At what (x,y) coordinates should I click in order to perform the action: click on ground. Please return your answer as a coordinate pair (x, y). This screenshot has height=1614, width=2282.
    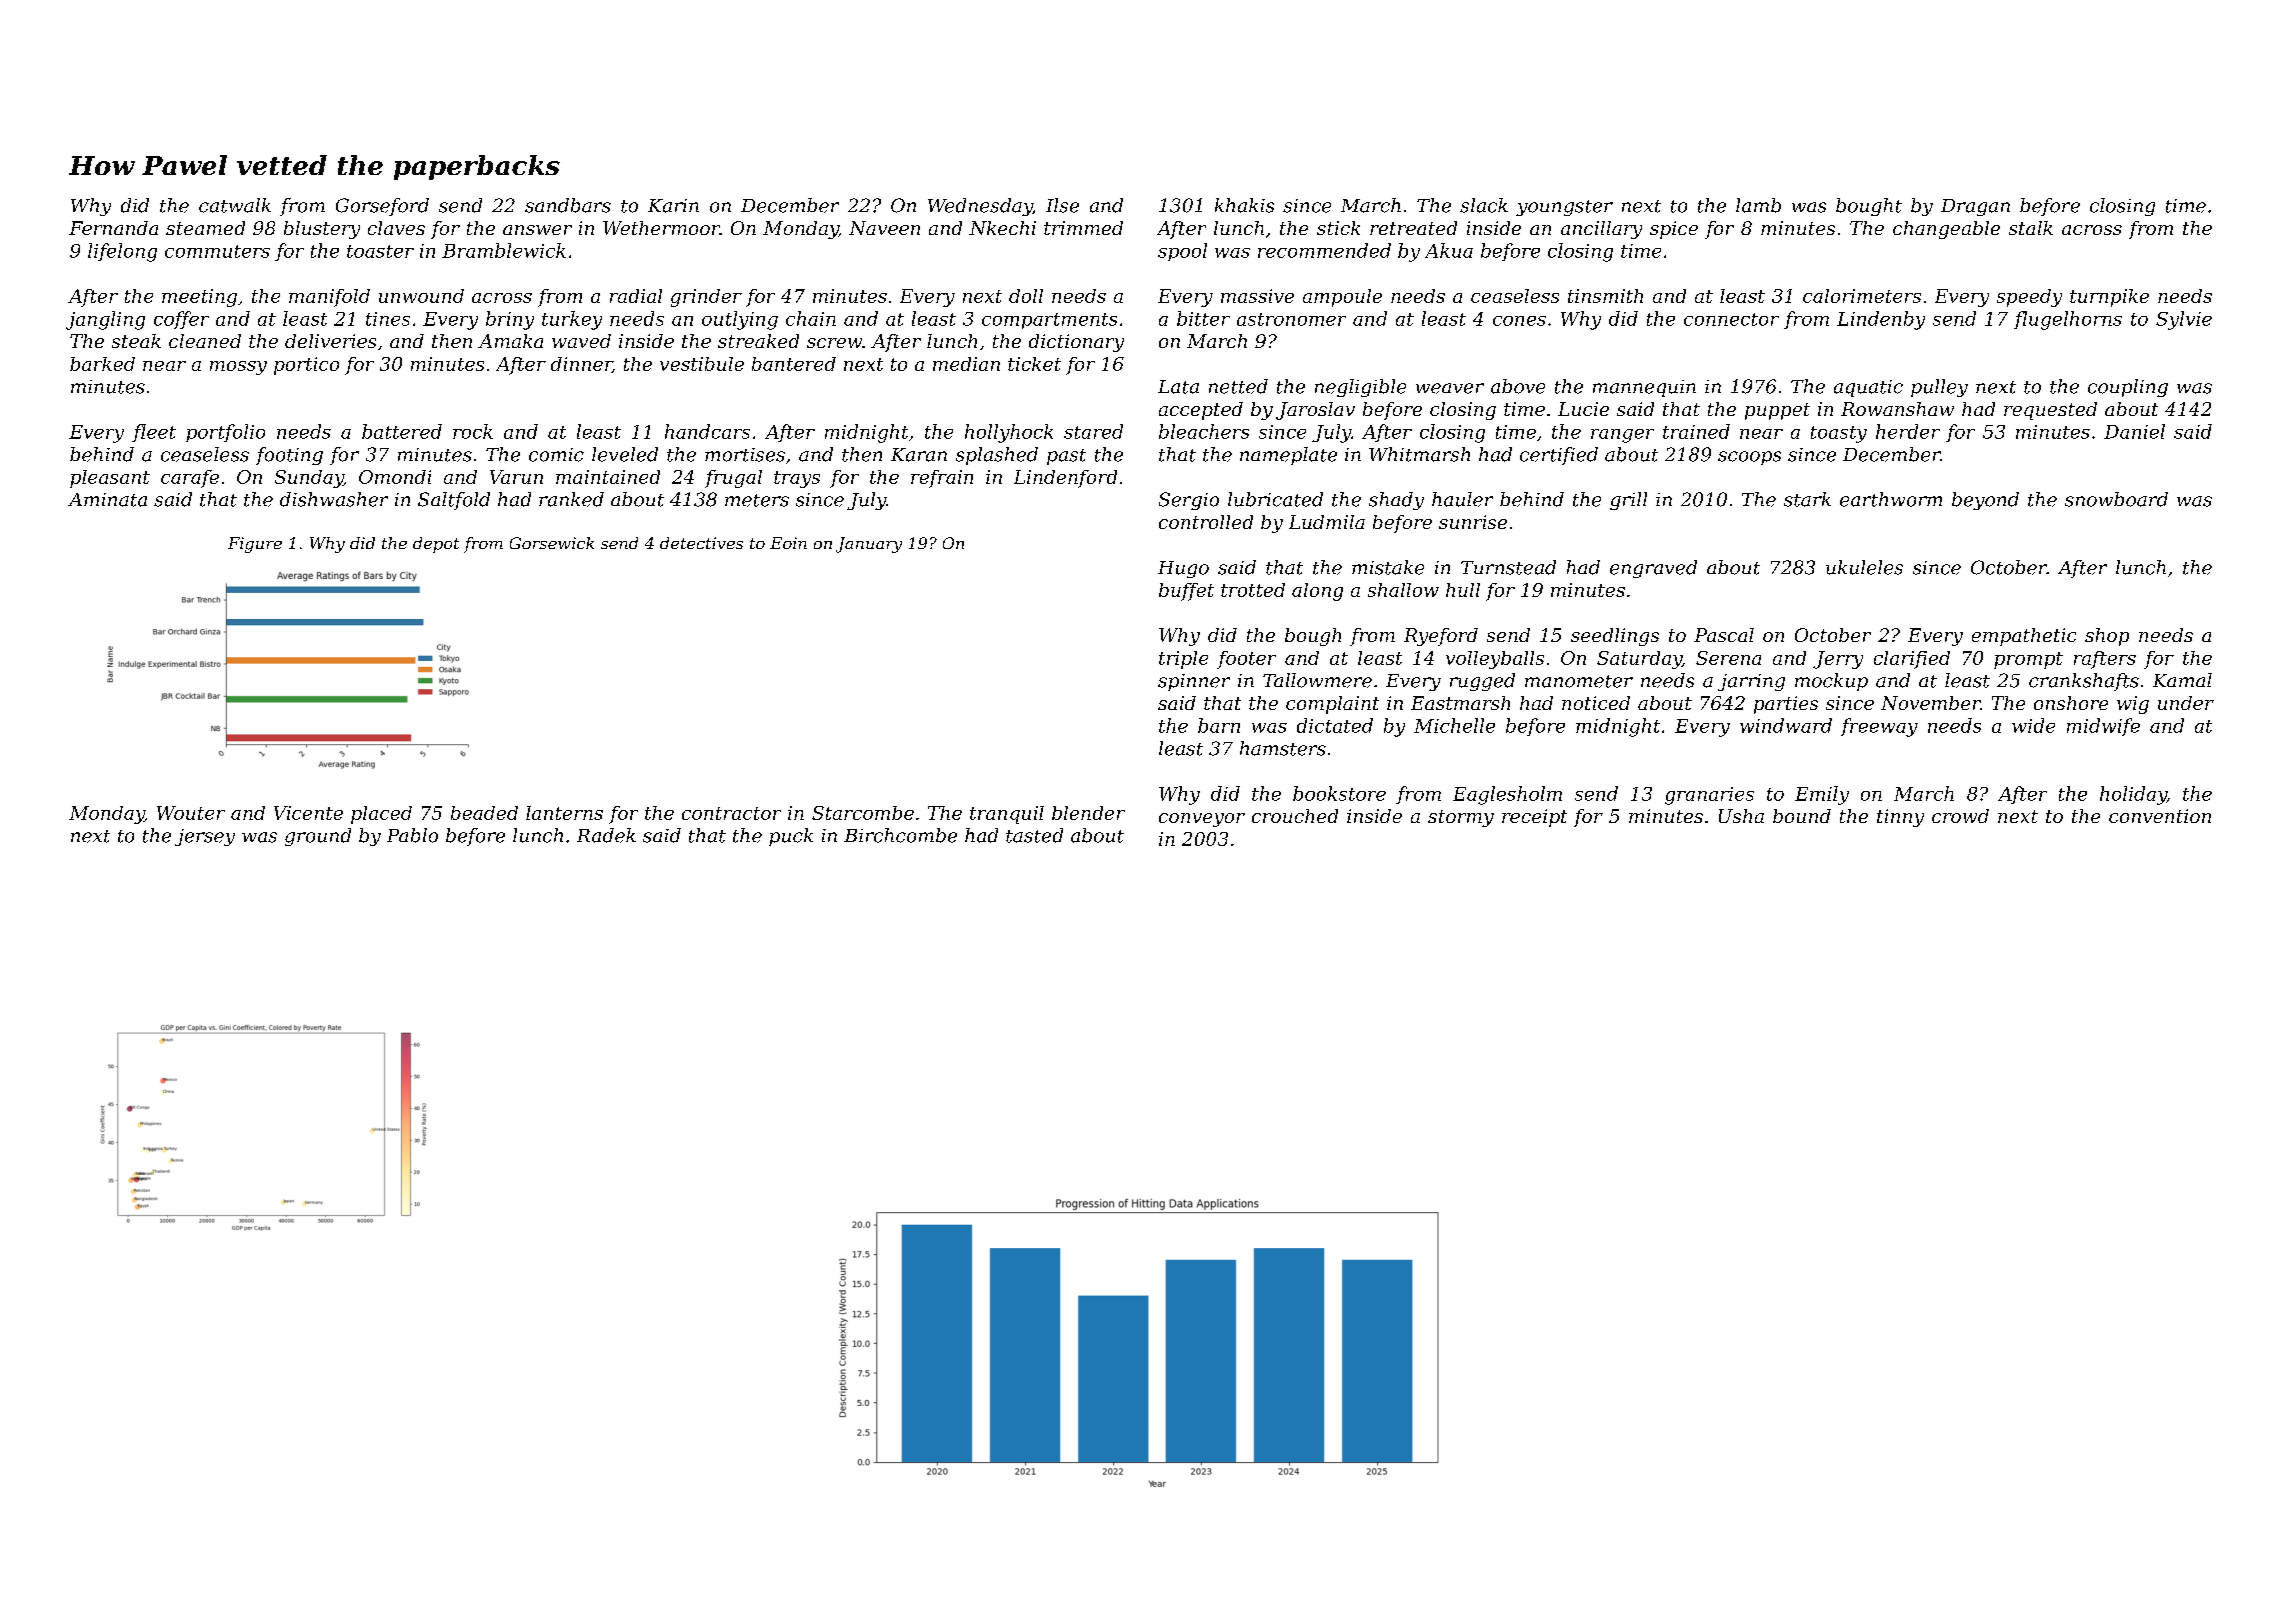
    Looking at the image, I should click on (318, 837).
